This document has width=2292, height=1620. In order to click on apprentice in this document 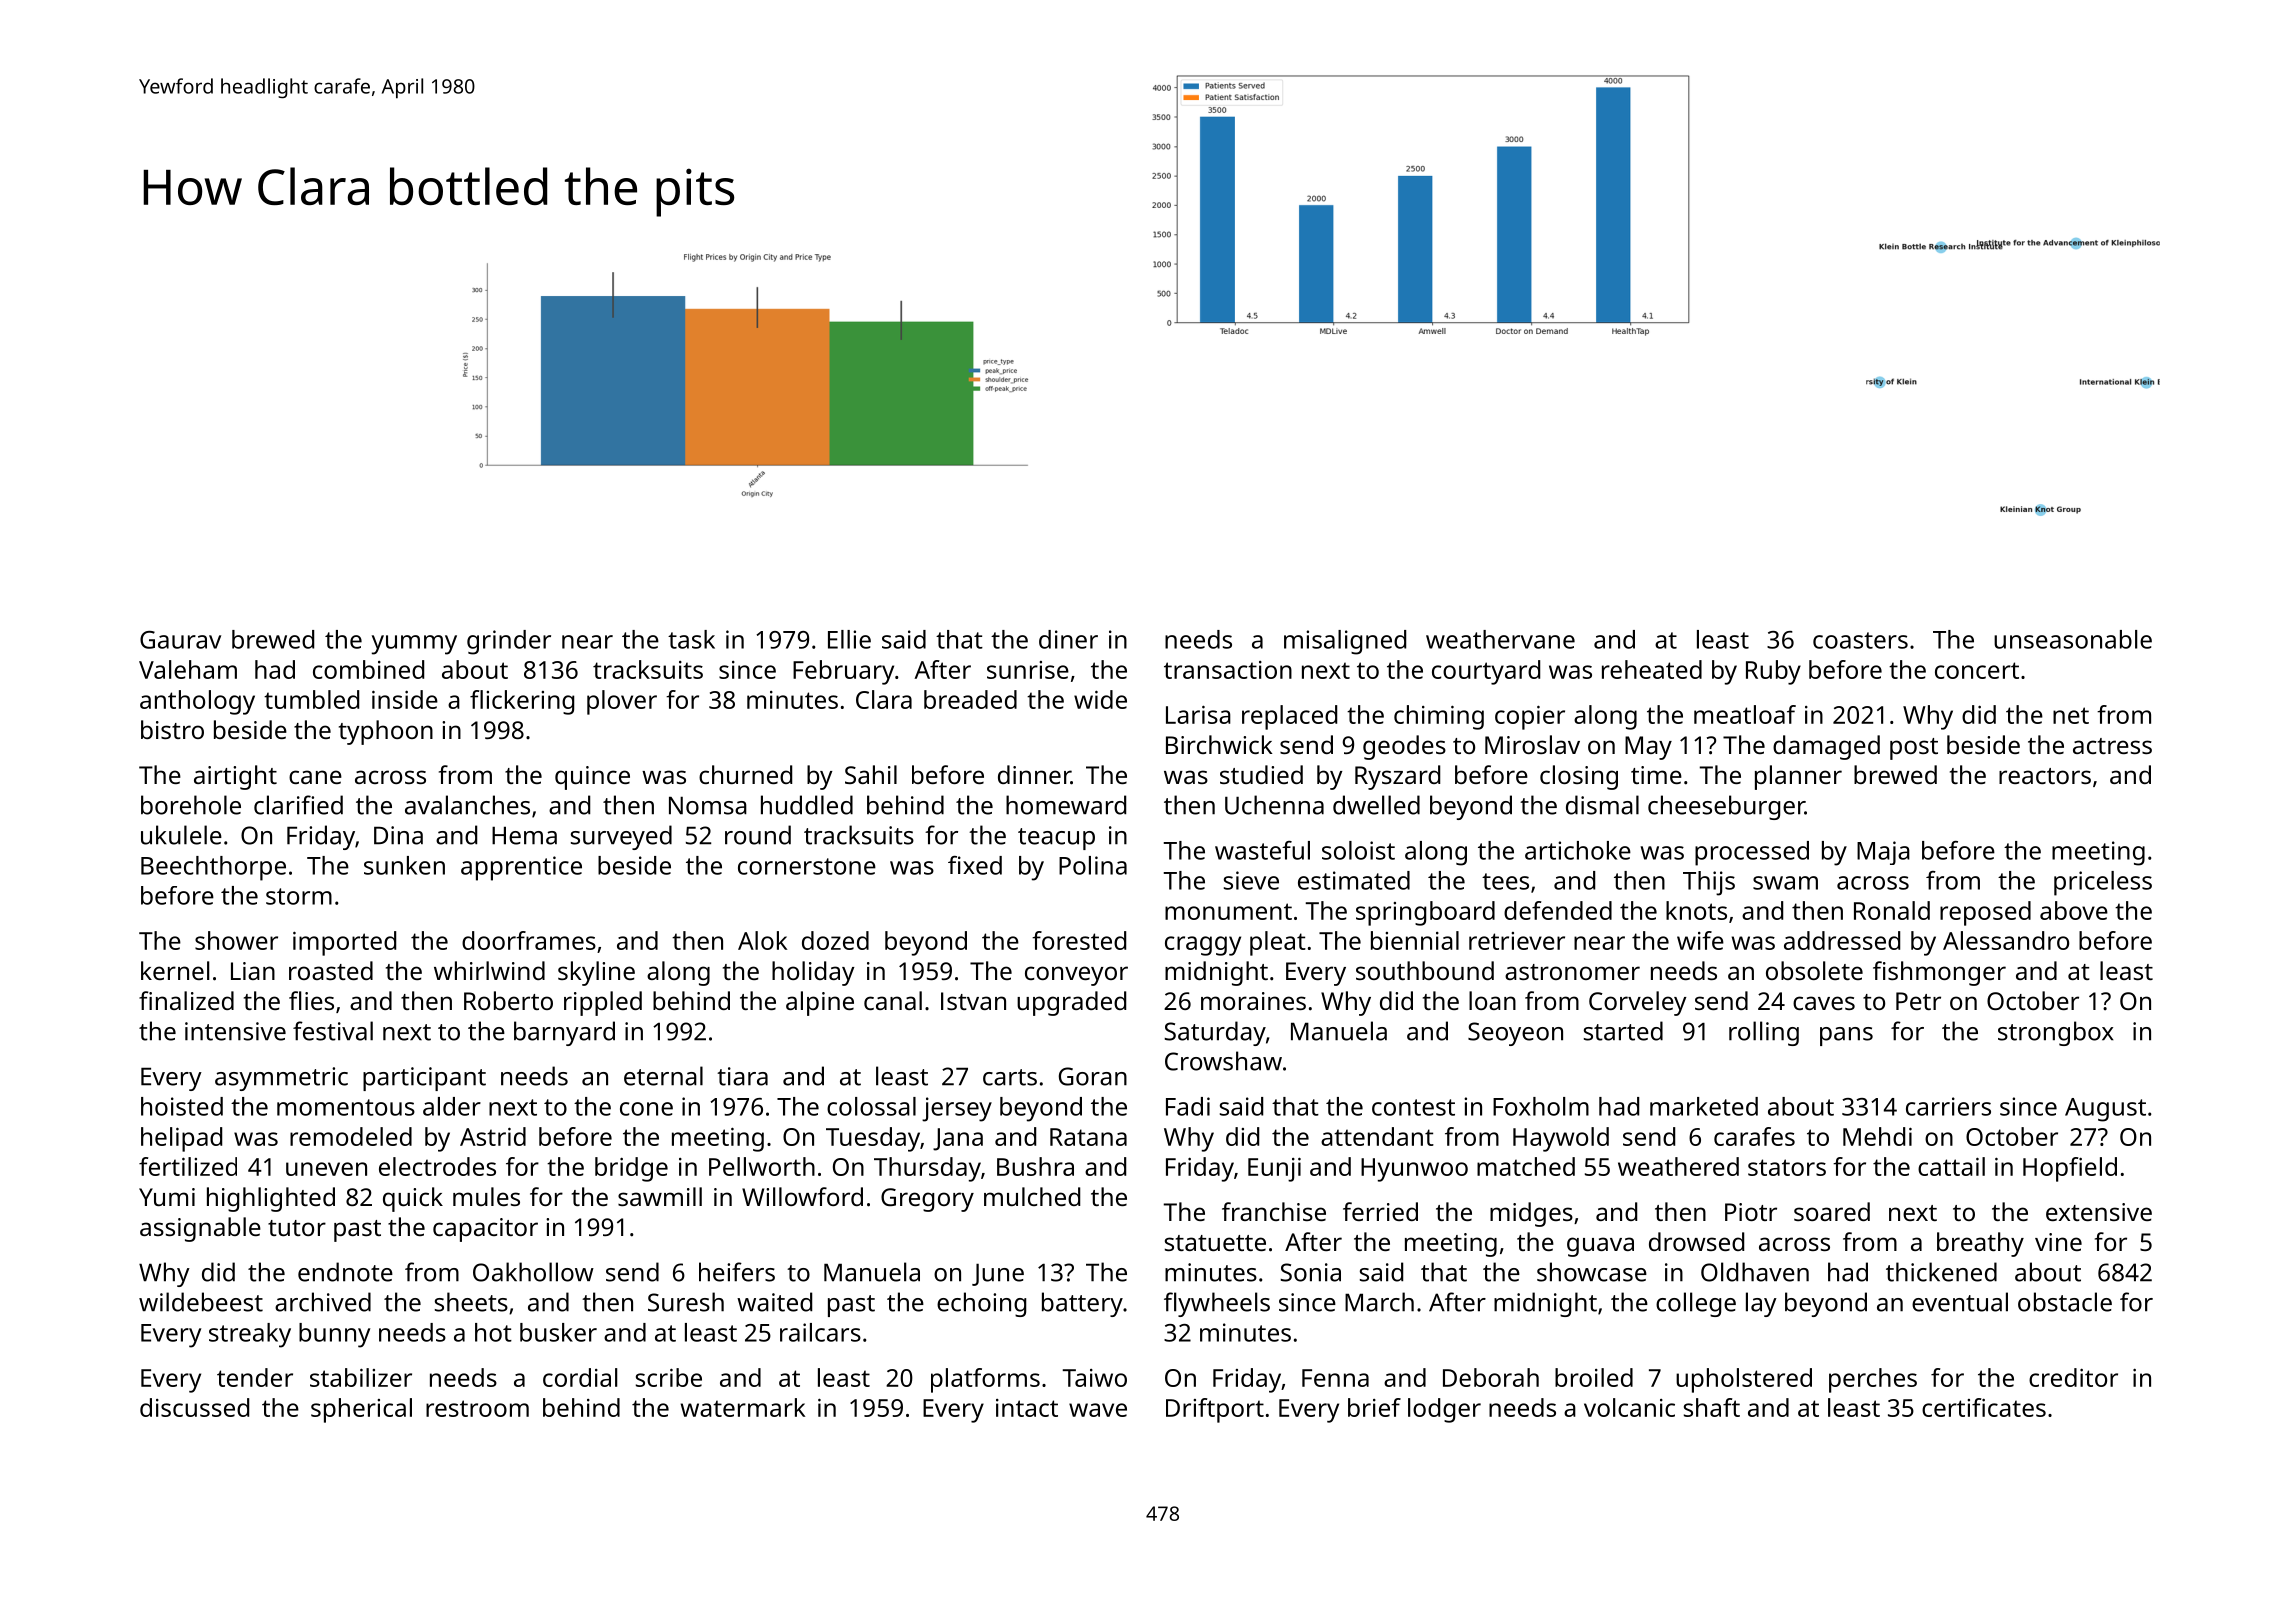, I will do `click(521, 868)`.
